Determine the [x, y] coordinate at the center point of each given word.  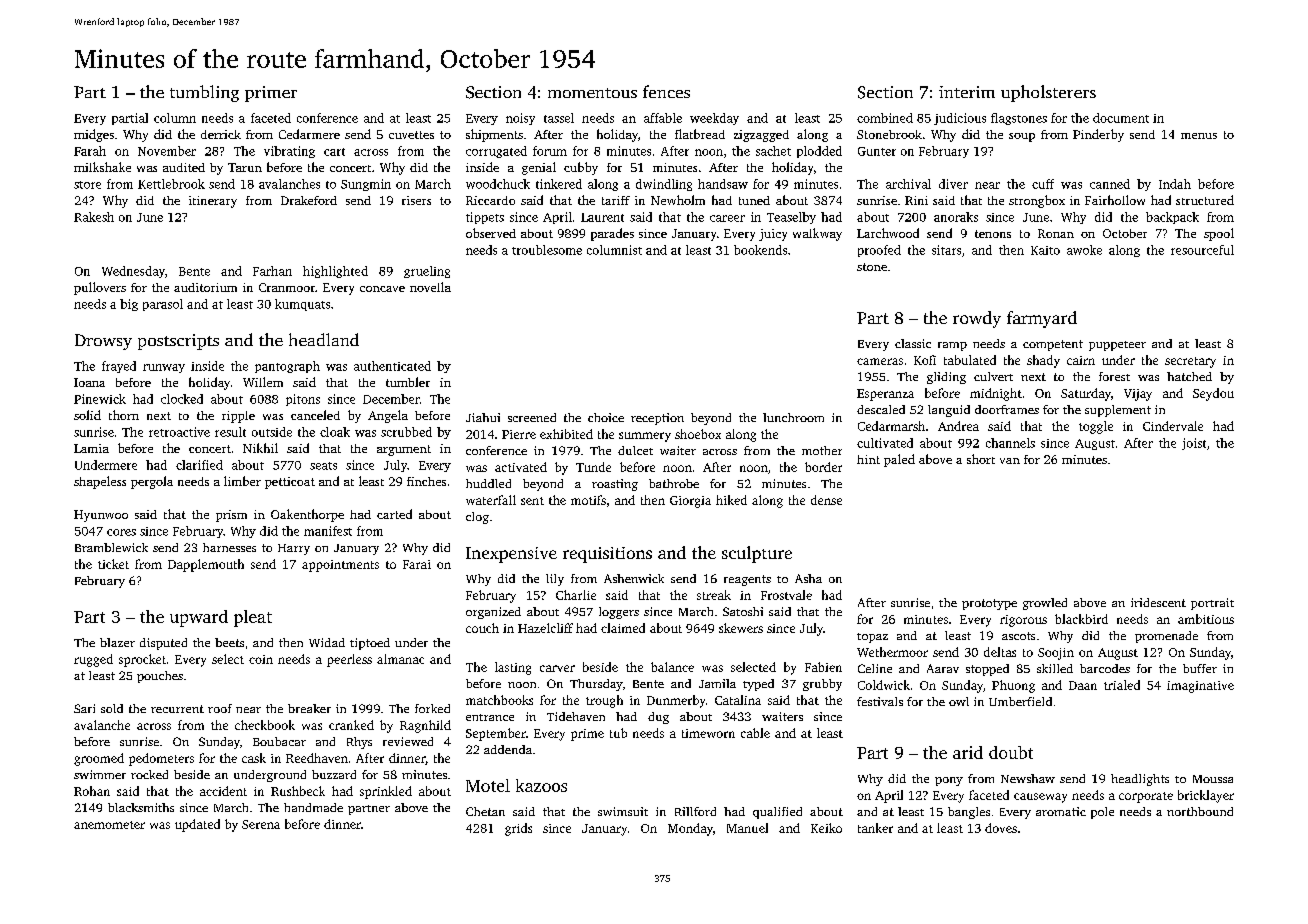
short [981, 459]
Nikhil [260, 448]
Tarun [245, 167]
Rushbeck [298, 791]
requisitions [607, 555]
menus [1199, 136]
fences [666, 91]
